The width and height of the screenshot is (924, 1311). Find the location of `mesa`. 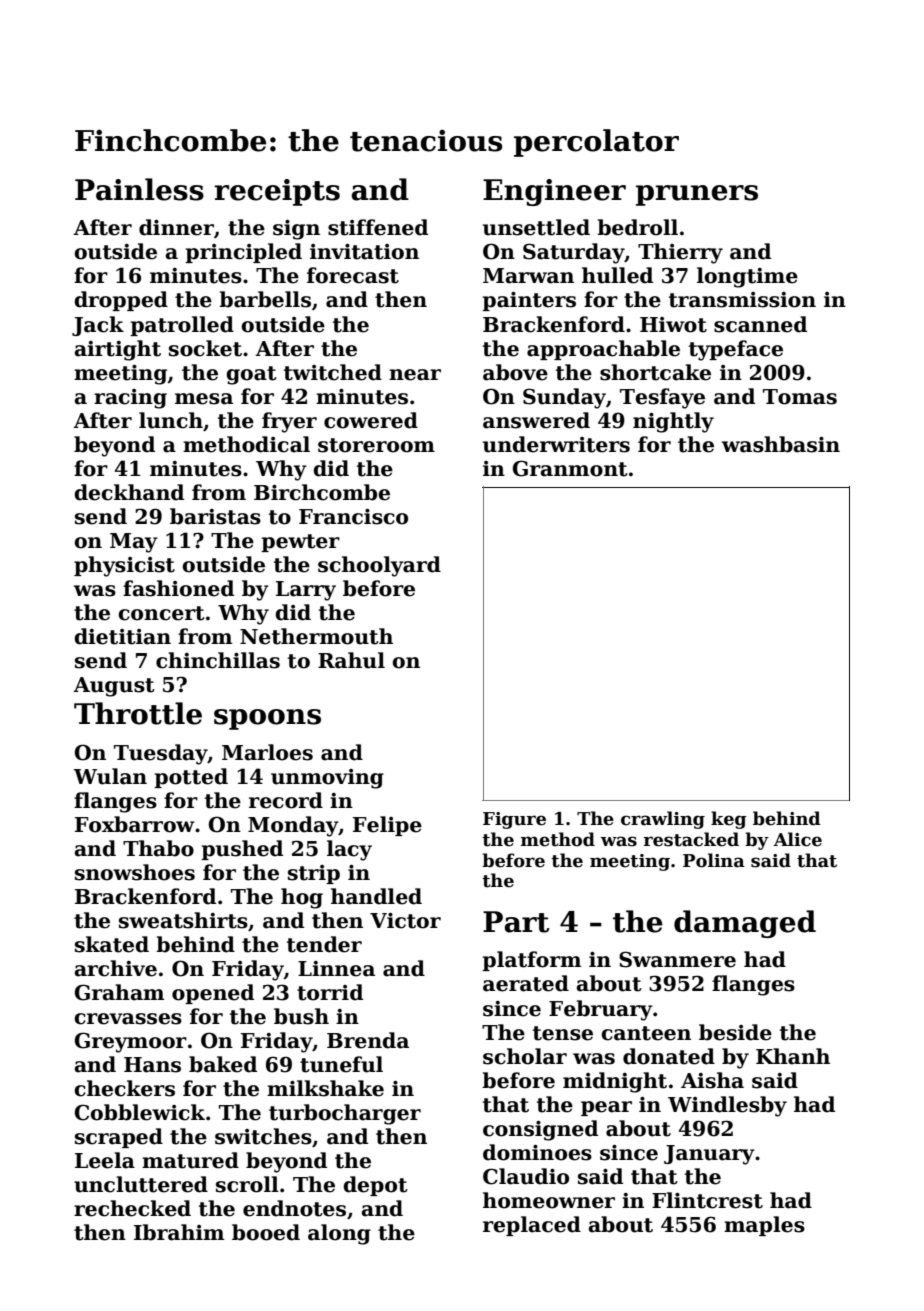

mesa is located at coordinates (204, 399).
